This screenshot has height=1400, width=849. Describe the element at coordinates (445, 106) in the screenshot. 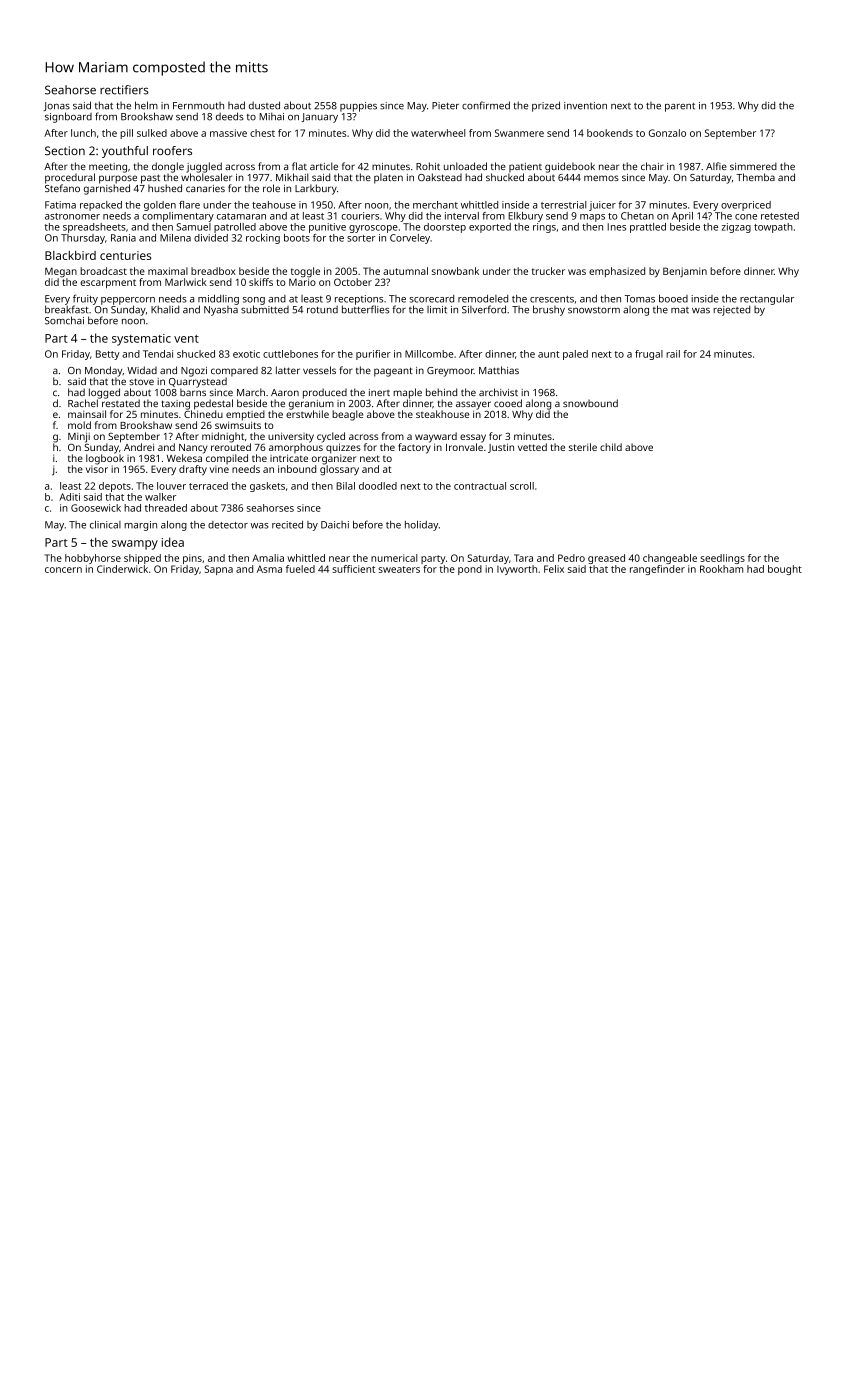

I see `Pieter` at that location.
